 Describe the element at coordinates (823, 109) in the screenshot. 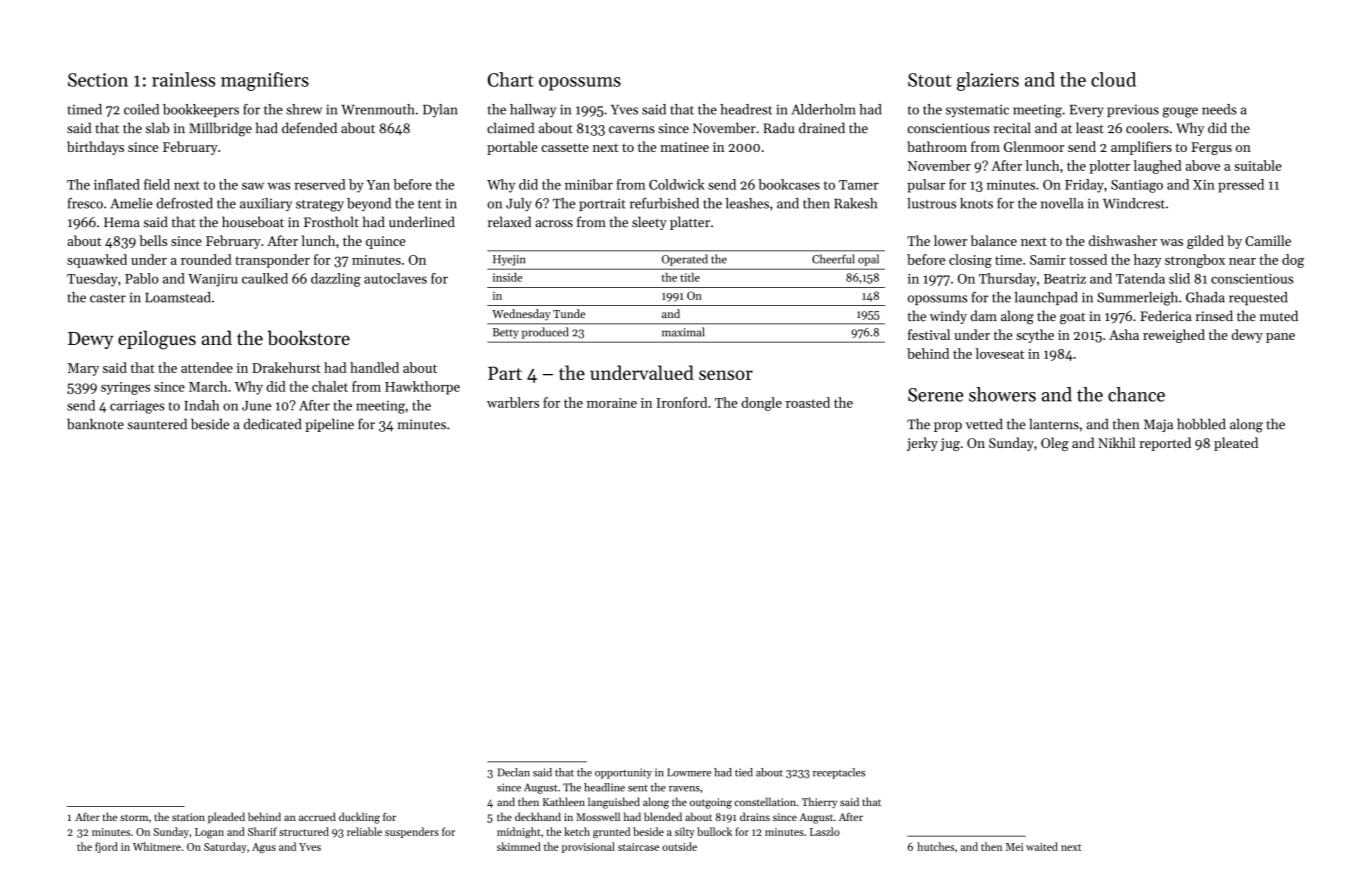

I see `Alderholm` at that location.
